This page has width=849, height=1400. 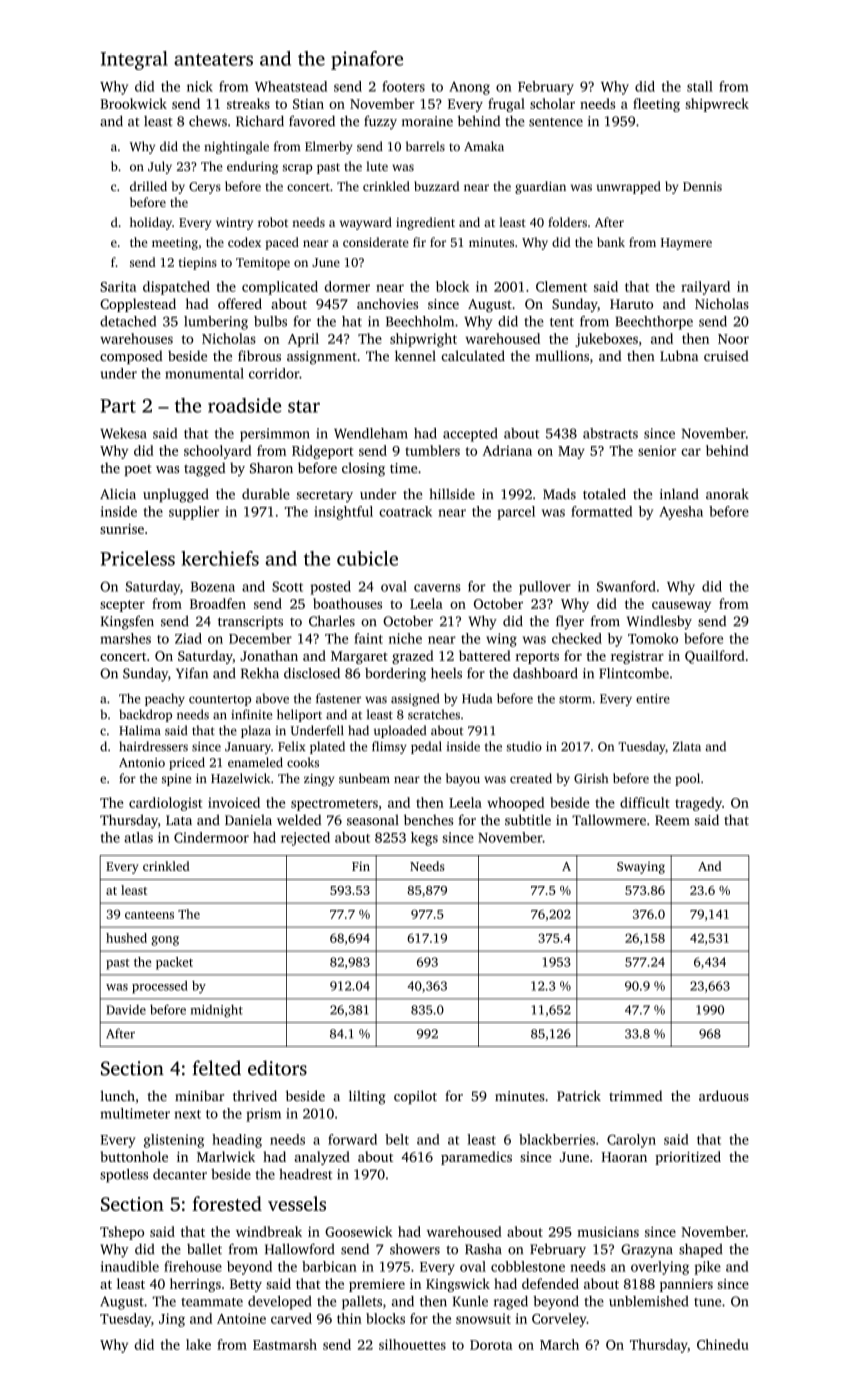 What do you see at coordinates (180, 1174) in the page?
I see `decanter` at bounding box center [180, 1174].
